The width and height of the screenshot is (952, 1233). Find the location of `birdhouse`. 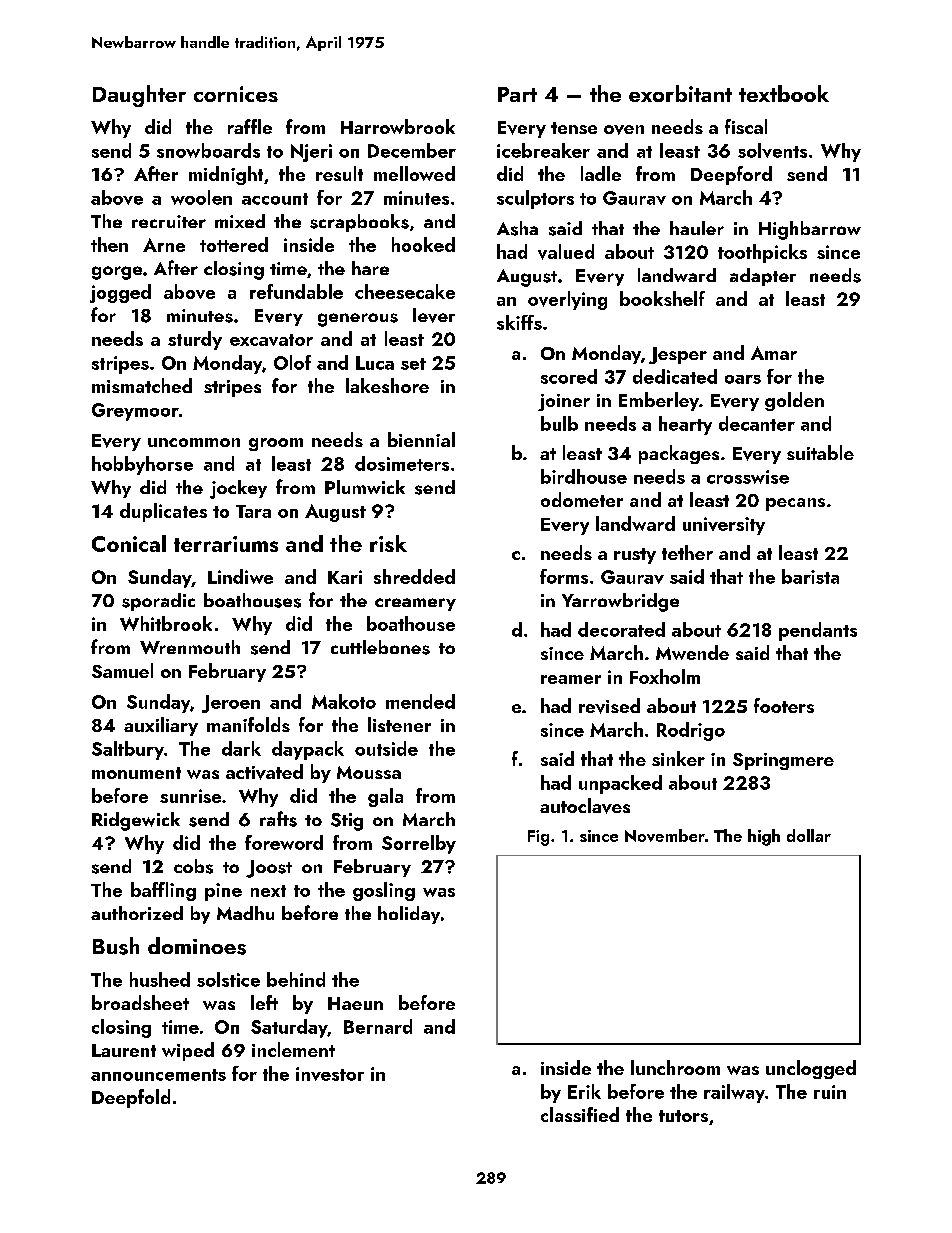

birdhouse is located at coordinates (584, 476).
